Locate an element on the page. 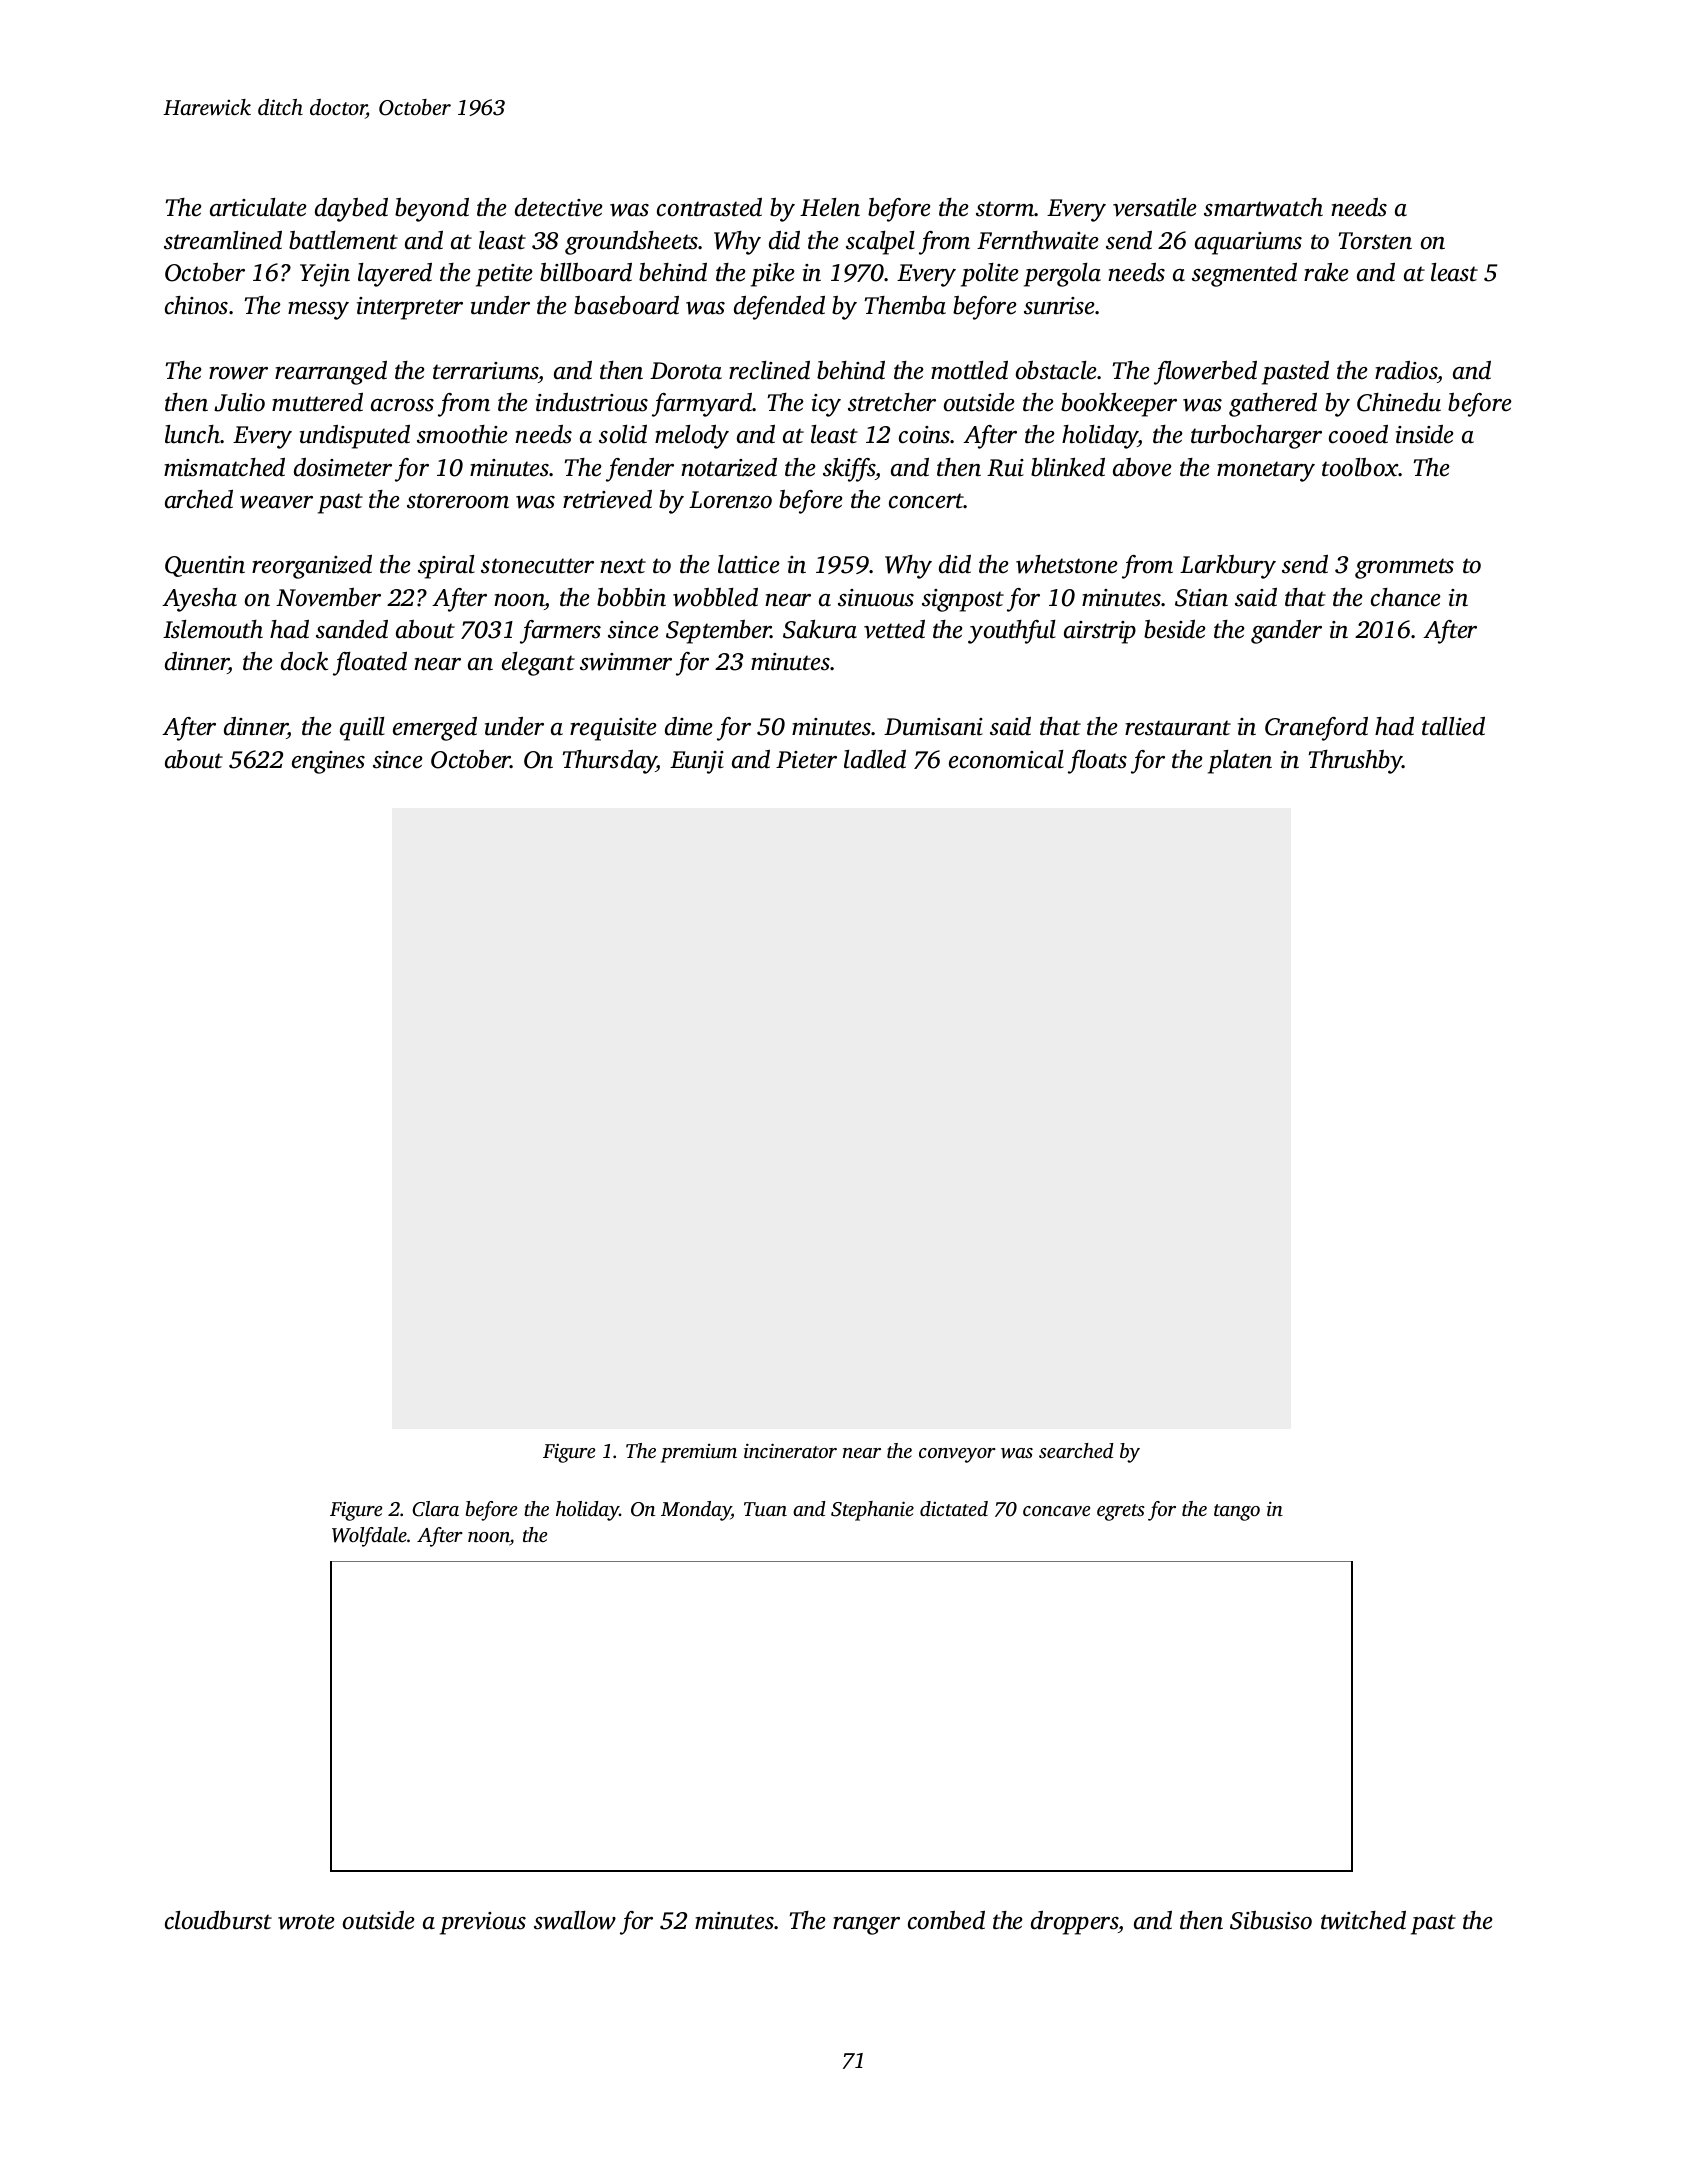  engines is located at coordinates (328, 762).
